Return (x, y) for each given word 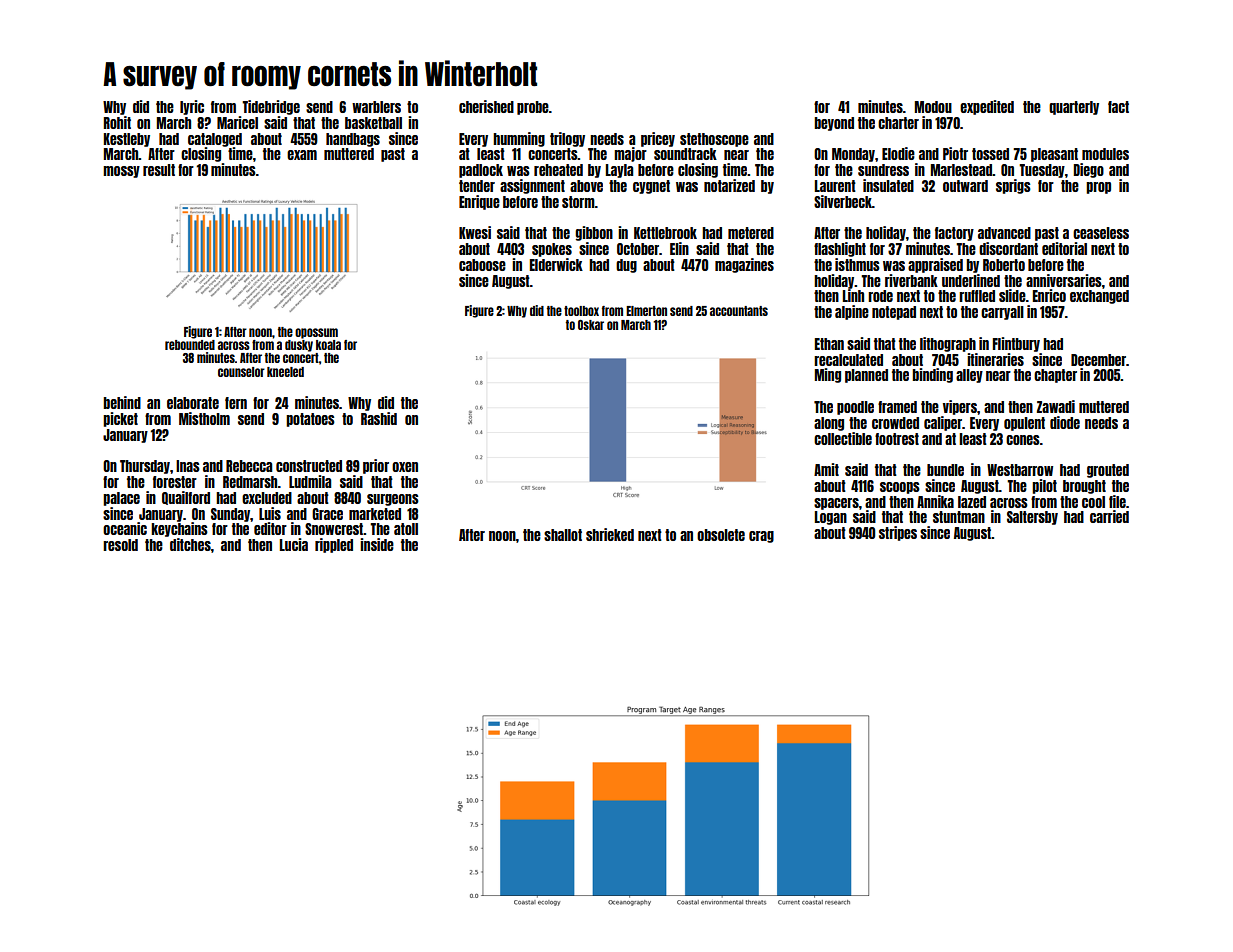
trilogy (567, 139)
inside (377, 544)
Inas (188, 466)
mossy (121, 172)
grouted (1108, 471)
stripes (898, 533)
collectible (843, 438)
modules (1105, 154)
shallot (563, 535)
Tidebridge (271, 107)
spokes (552, 250)
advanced (1004, 233)
